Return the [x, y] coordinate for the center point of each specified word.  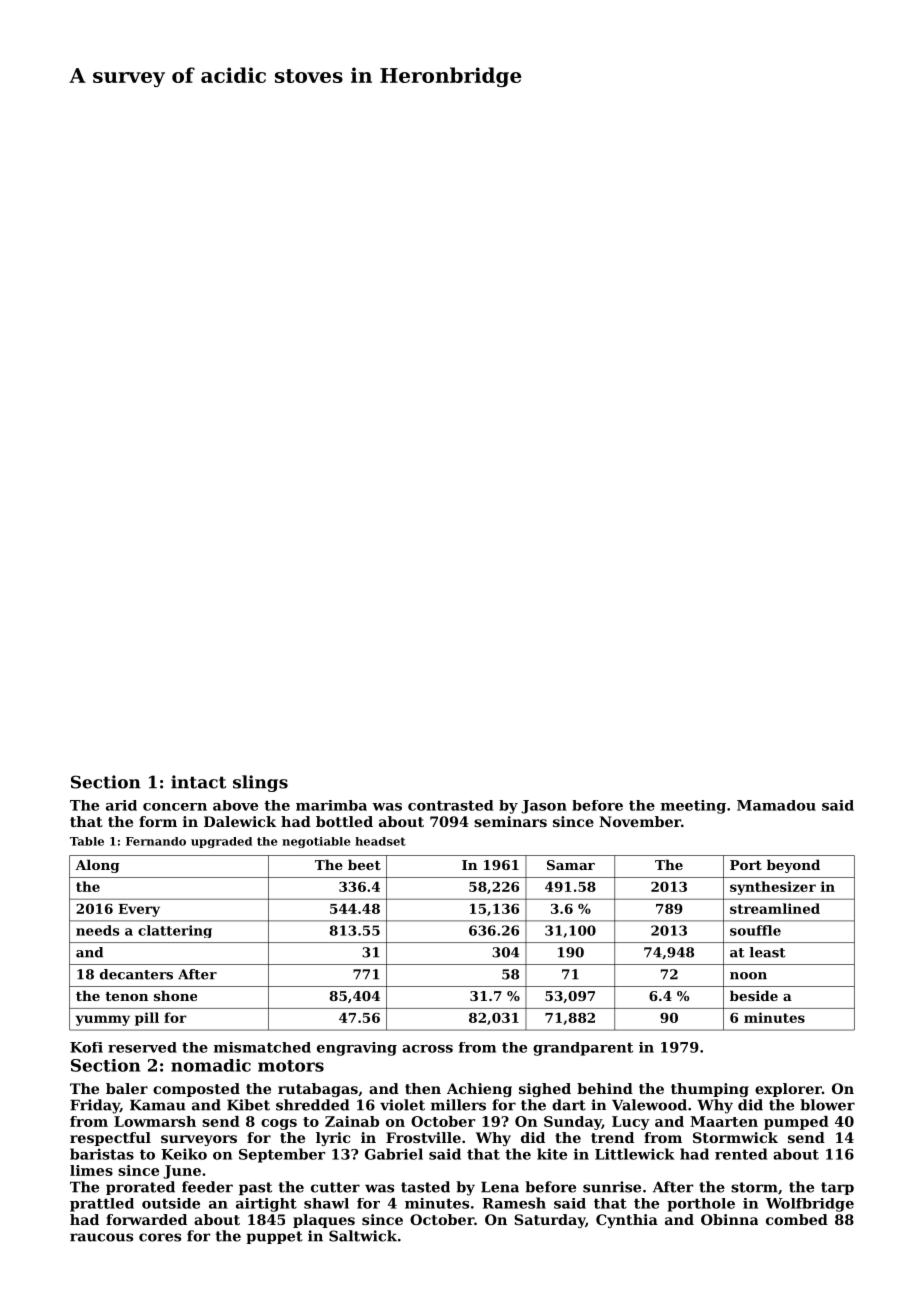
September [282, 1155]
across [427, 1049]
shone [175, 995]
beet [364, 864]
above [235, 805]
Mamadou [776, 805]
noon [748, 976]
